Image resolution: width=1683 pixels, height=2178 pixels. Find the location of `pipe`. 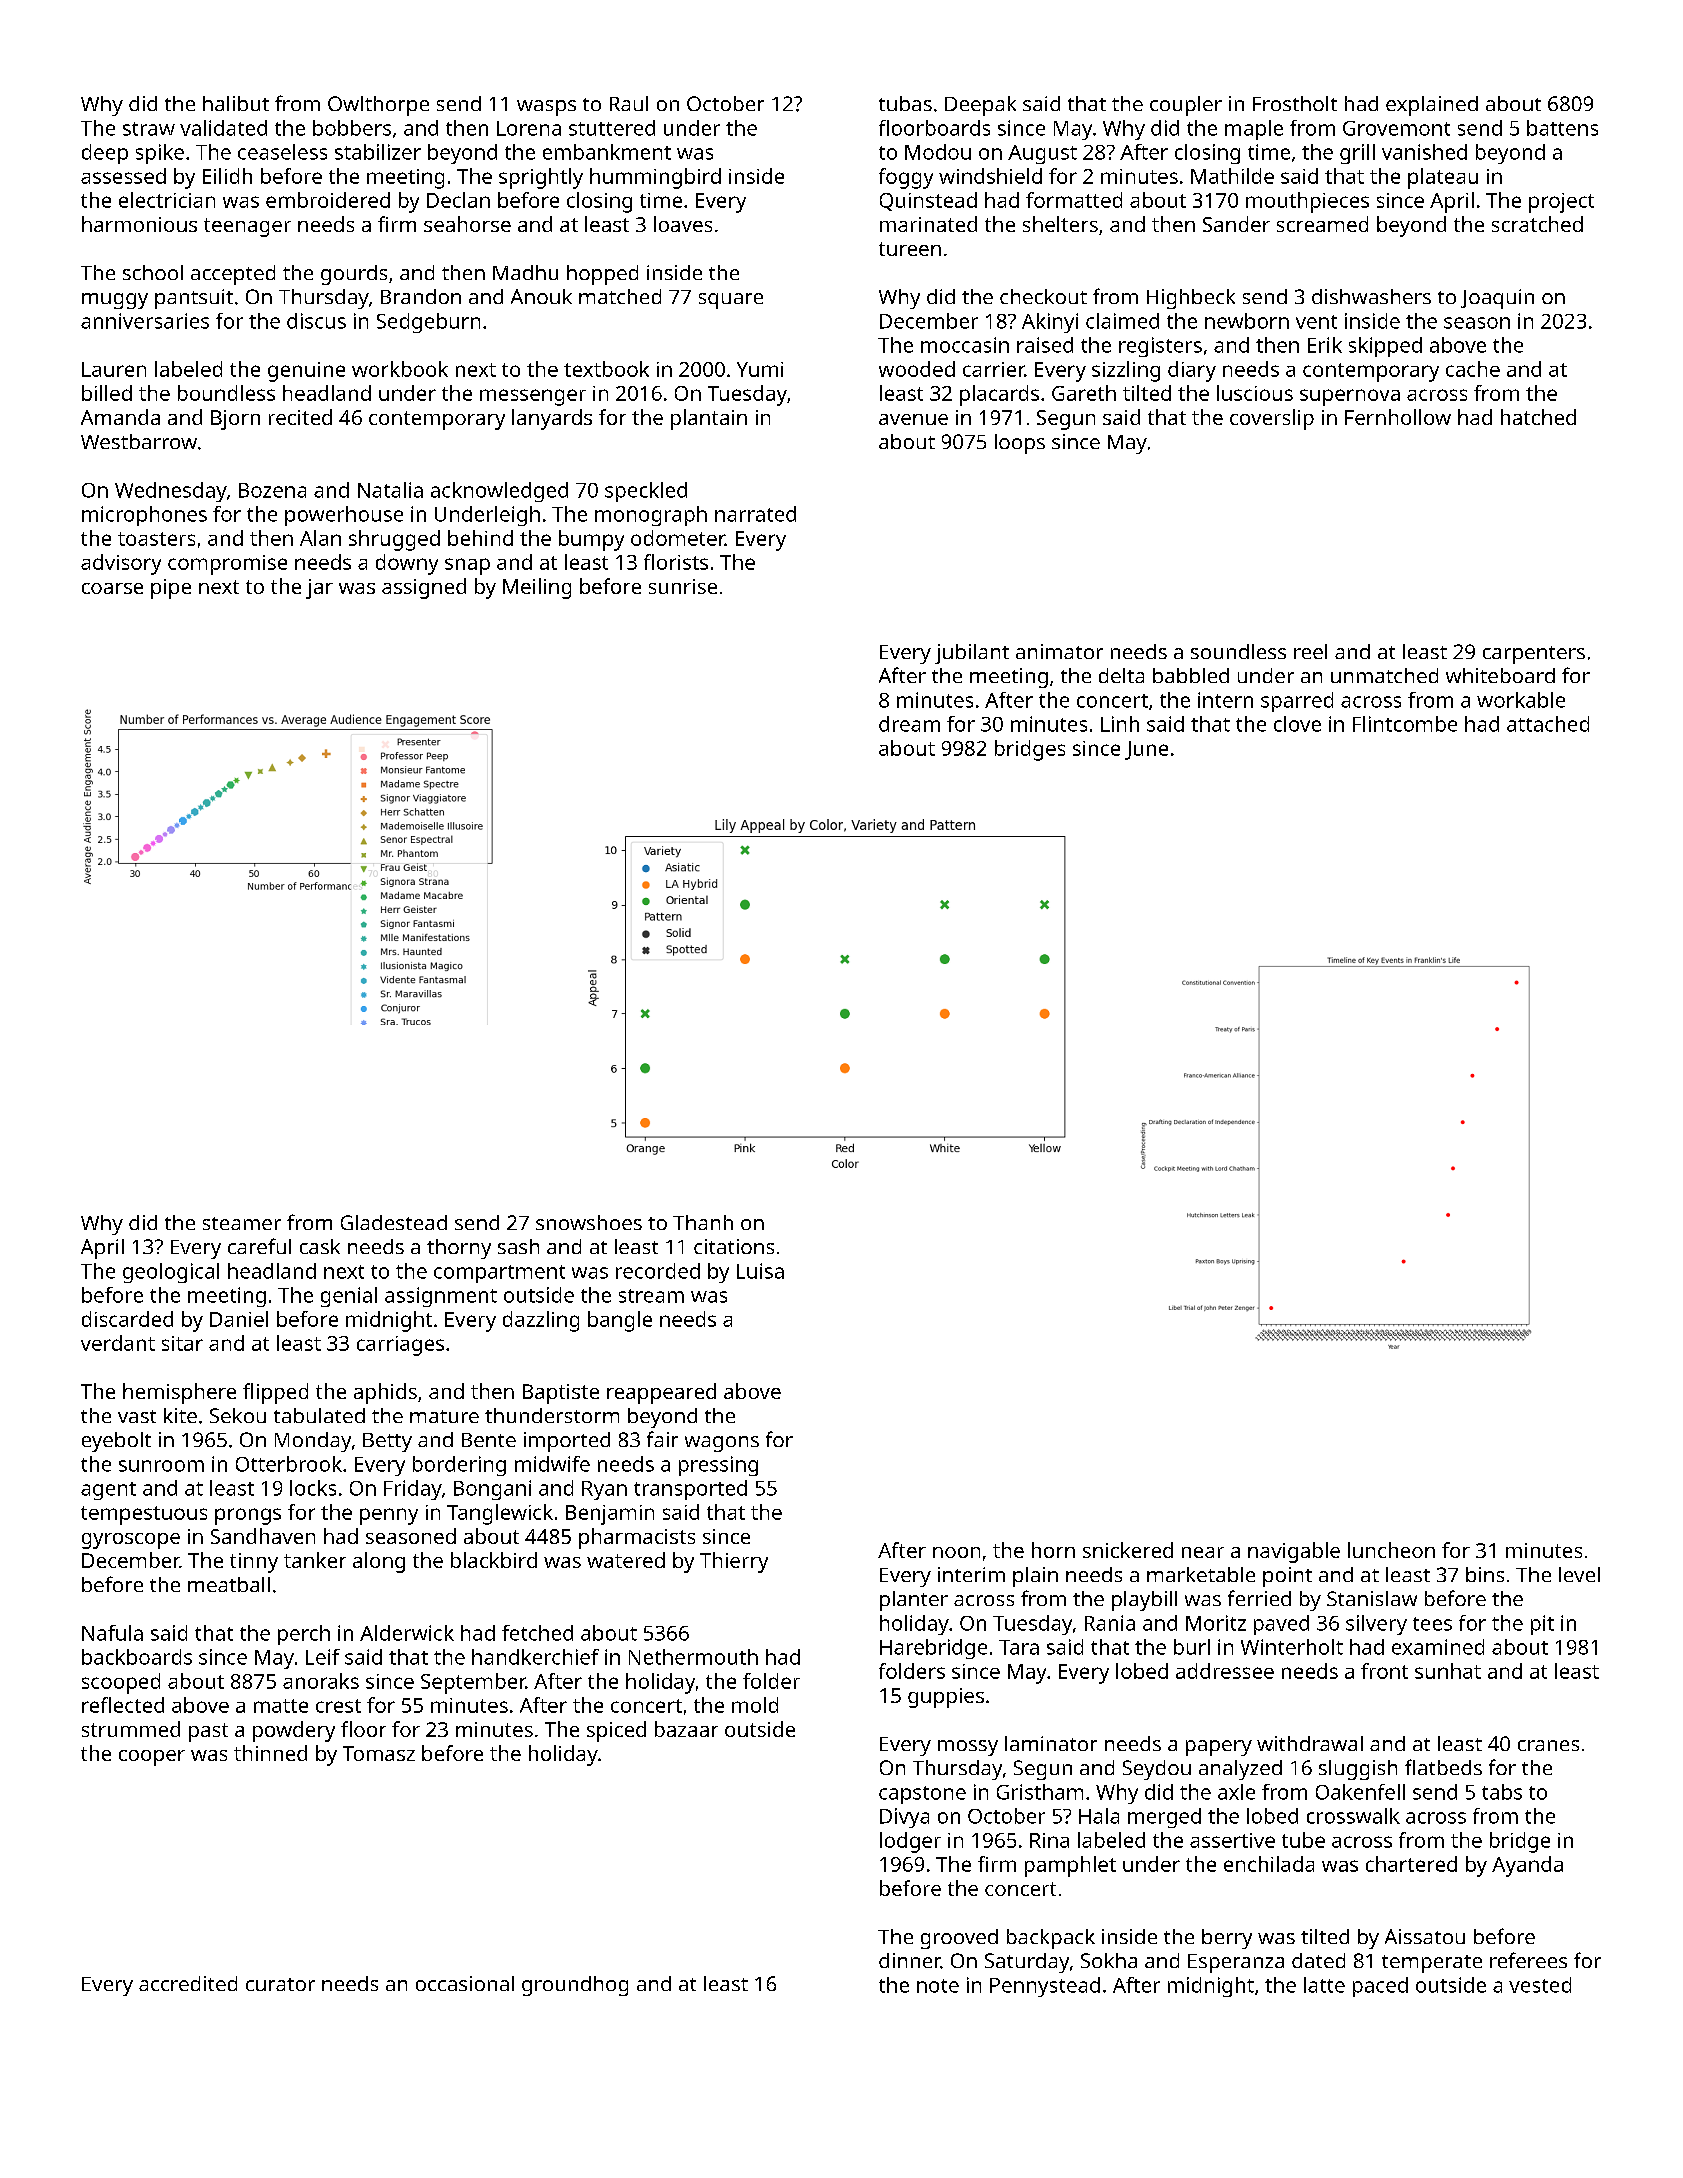

pipe is located at coordinates (171, 589).
